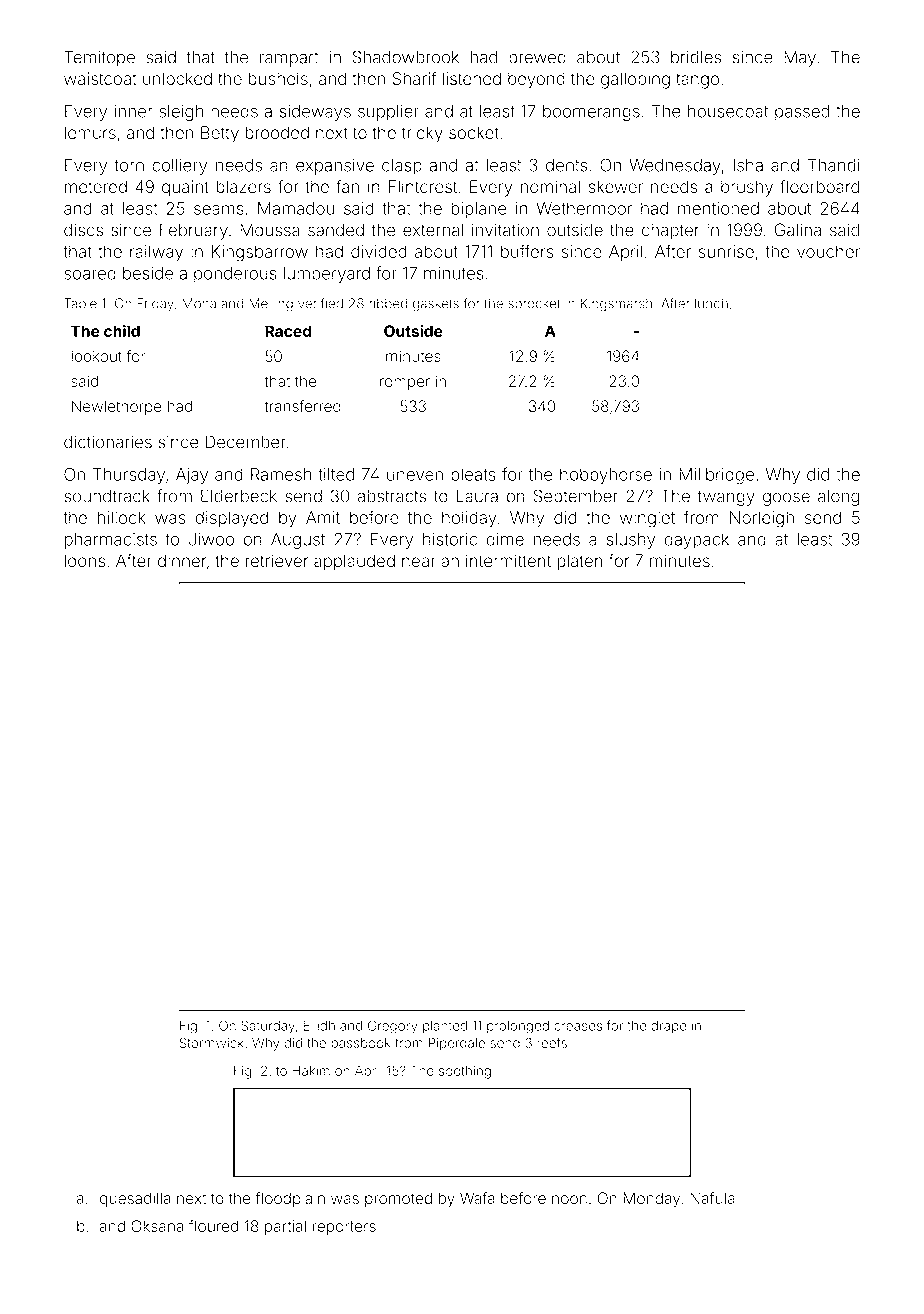 The height and width of the screenshot is (1314, 924). I want to click on quesadilla, so click(135, 1199).
